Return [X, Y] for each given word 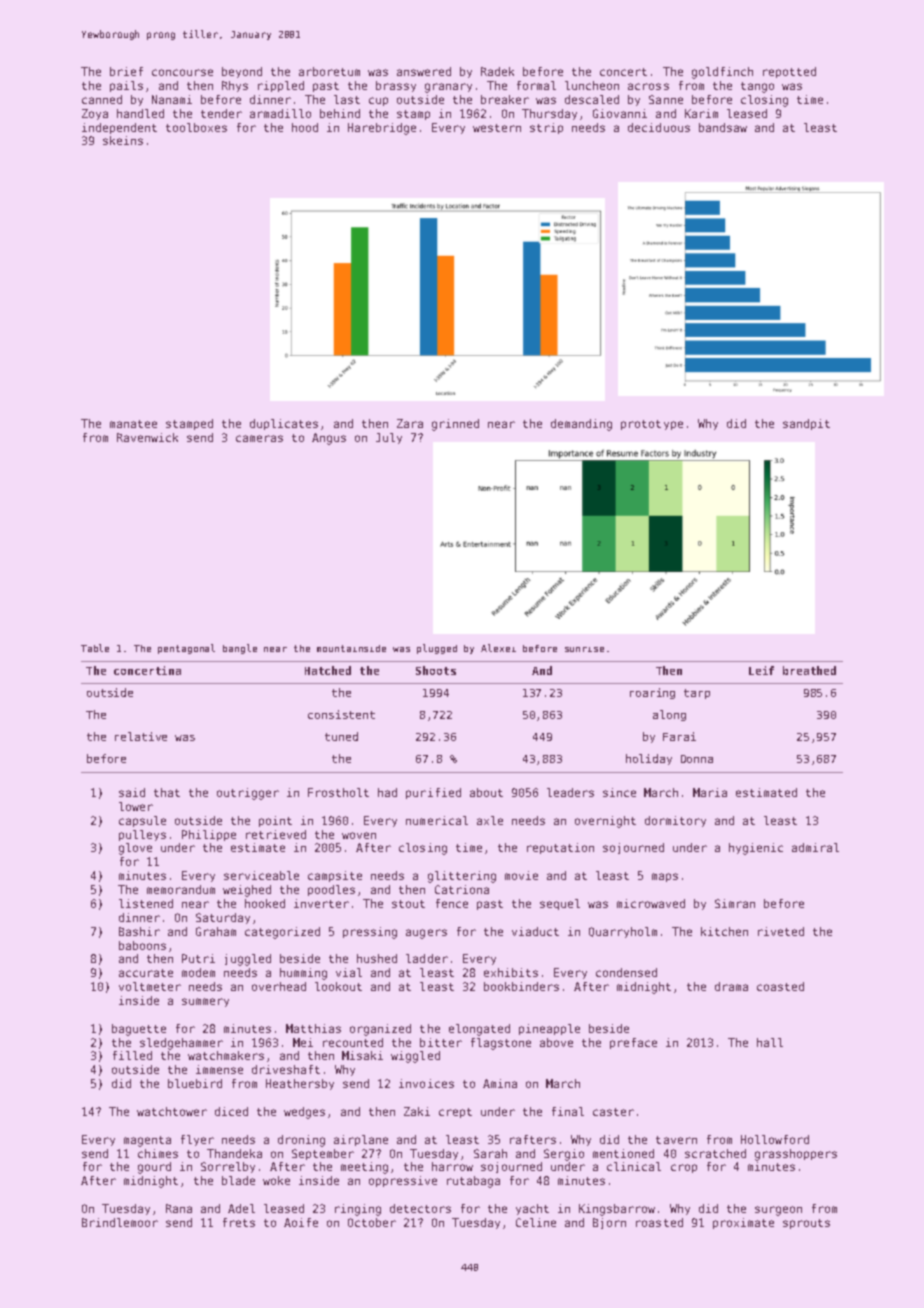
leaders [570, 792]
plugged [437, 649]
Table [95, 648]
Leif [761, 670]
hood [305, 127]
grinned [455, 425]
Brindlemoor [120, 1222]
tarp [697, 694]
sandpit [806, 424]
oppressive [403, 1181]
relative [141, 736]
